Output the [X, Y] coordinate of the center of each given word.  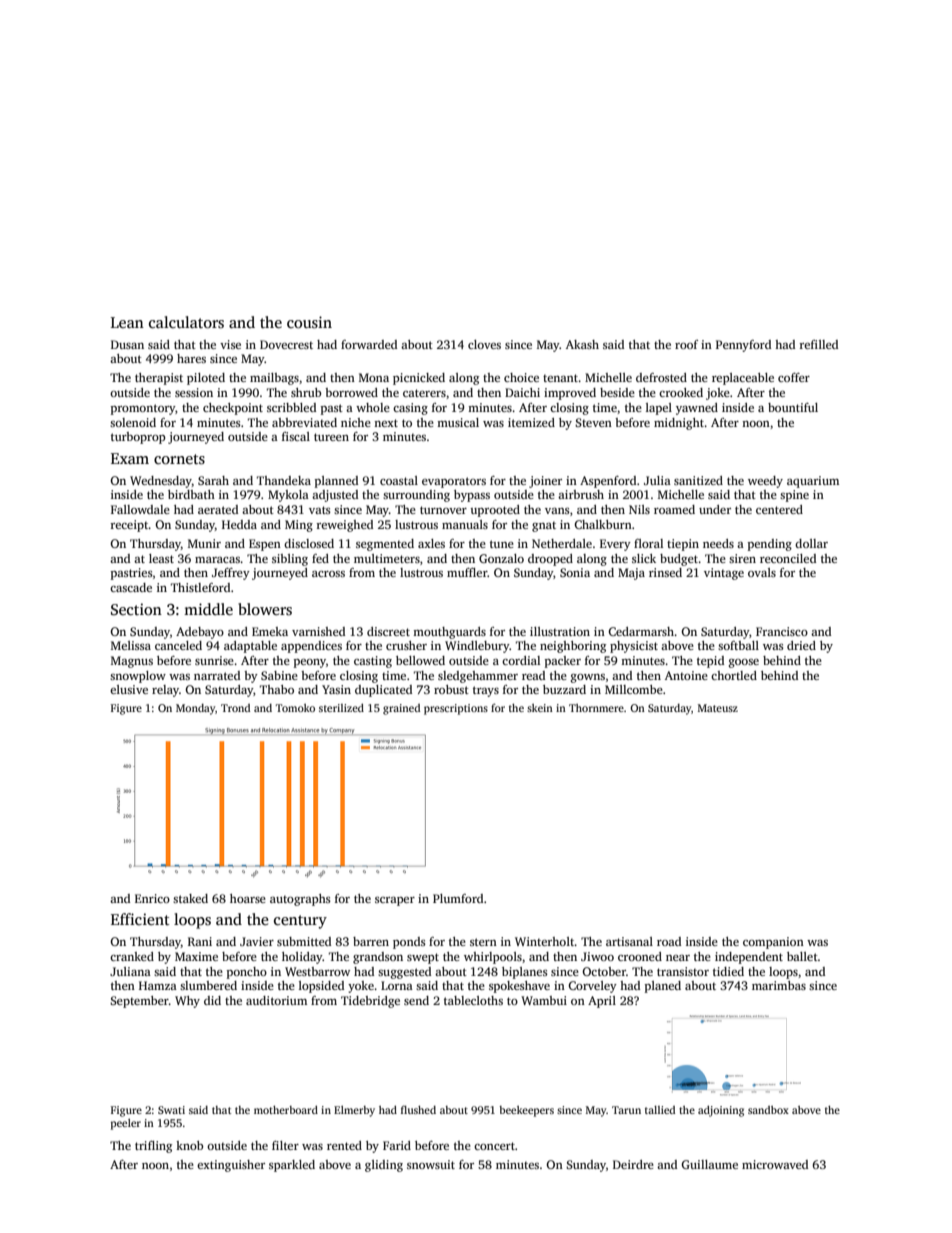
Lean [127, 322]
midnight [679, 424]
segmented [385, 545]
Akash [582, 344]
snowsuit [431, 1164]
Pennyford [743, 346]
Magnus [132, 662]
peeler [126, 1124]
